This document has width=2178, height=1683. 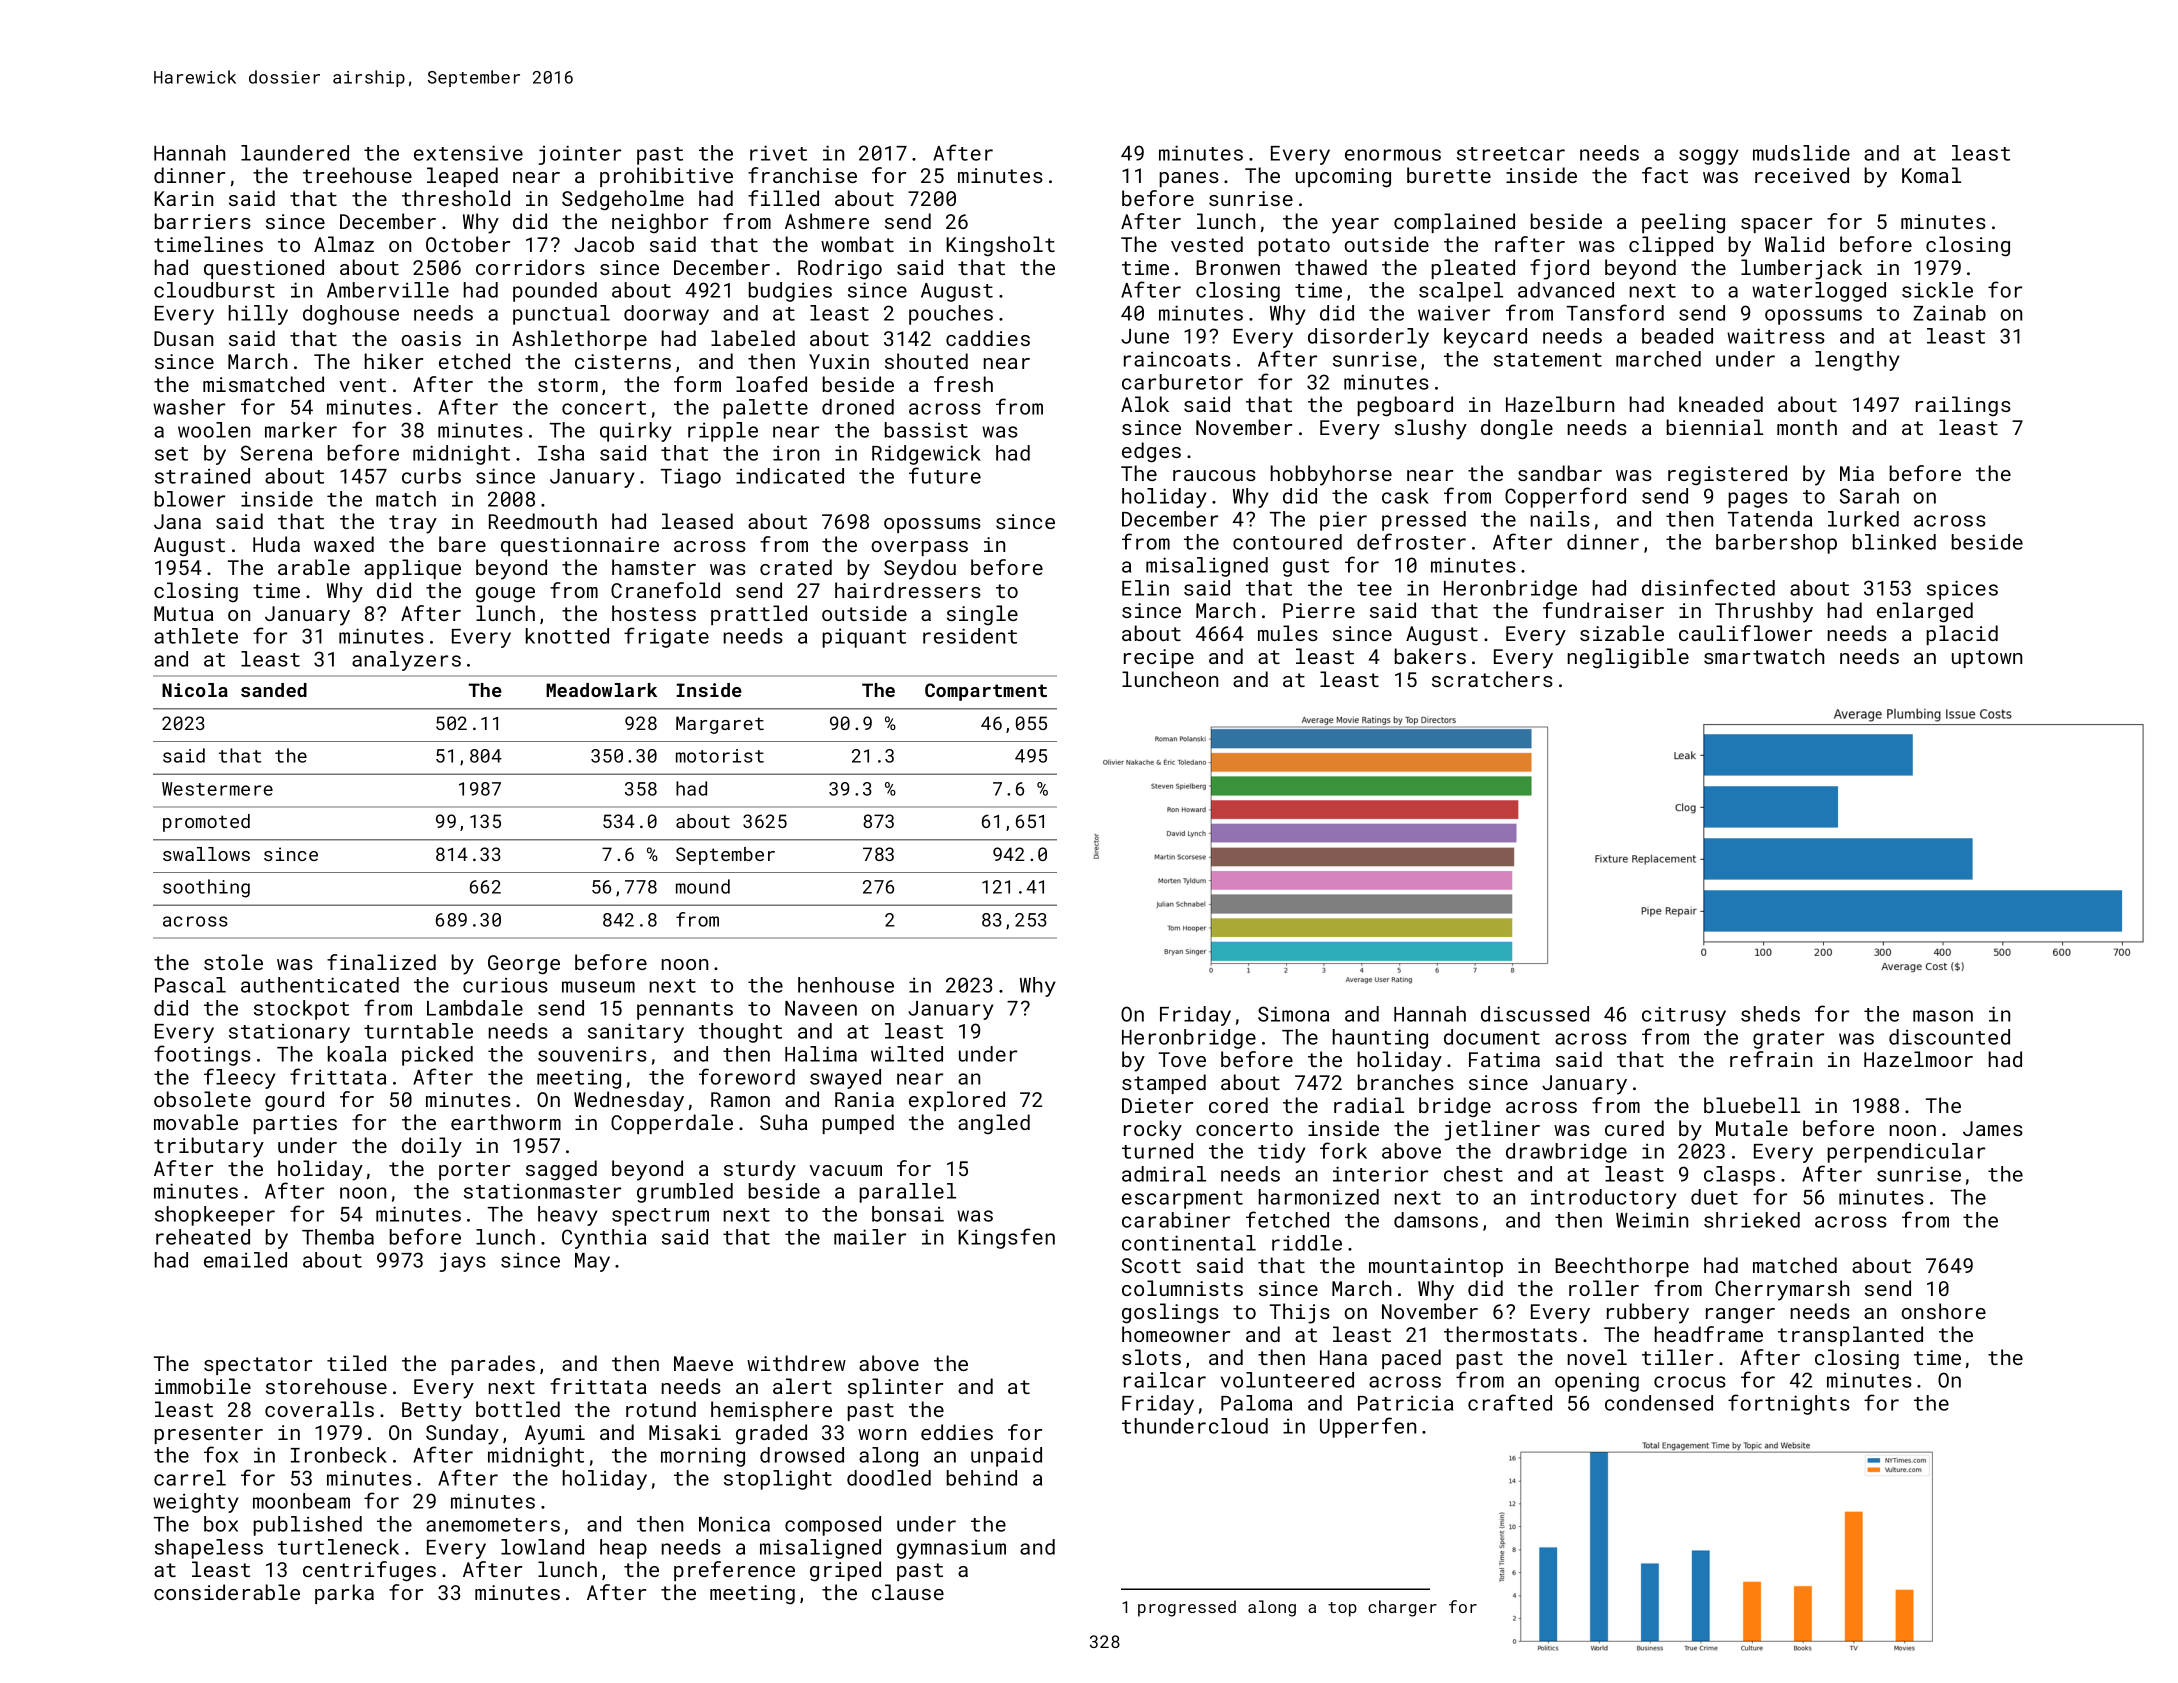 I want to click on promoted, so click(x=206, y=823).
